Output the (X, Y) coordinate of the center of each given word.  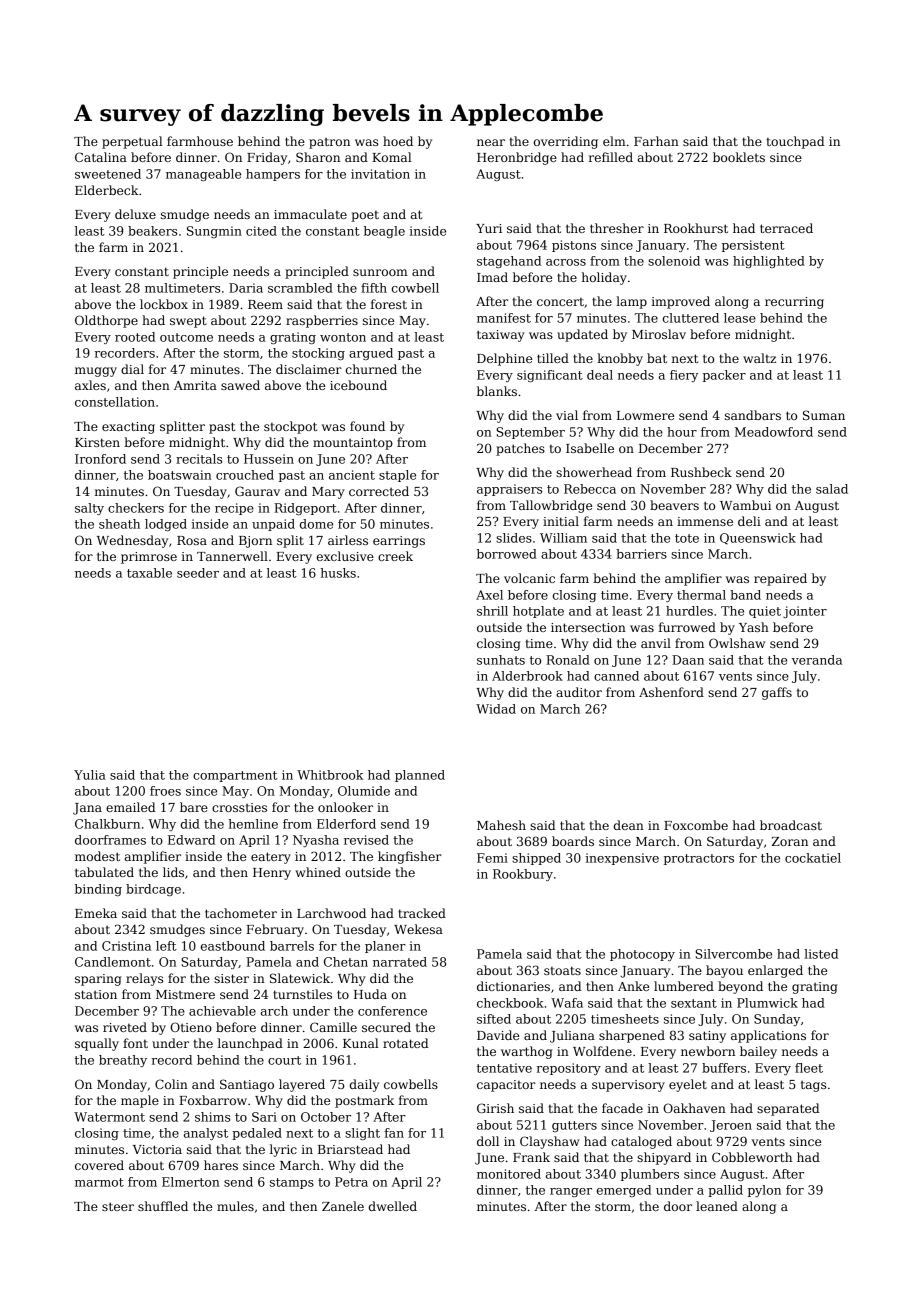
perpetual (132, 142)
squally (97, 1044)
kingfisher (410, 857)
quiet (765, 612)
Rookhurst (696, 228)
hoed (398, 141)
